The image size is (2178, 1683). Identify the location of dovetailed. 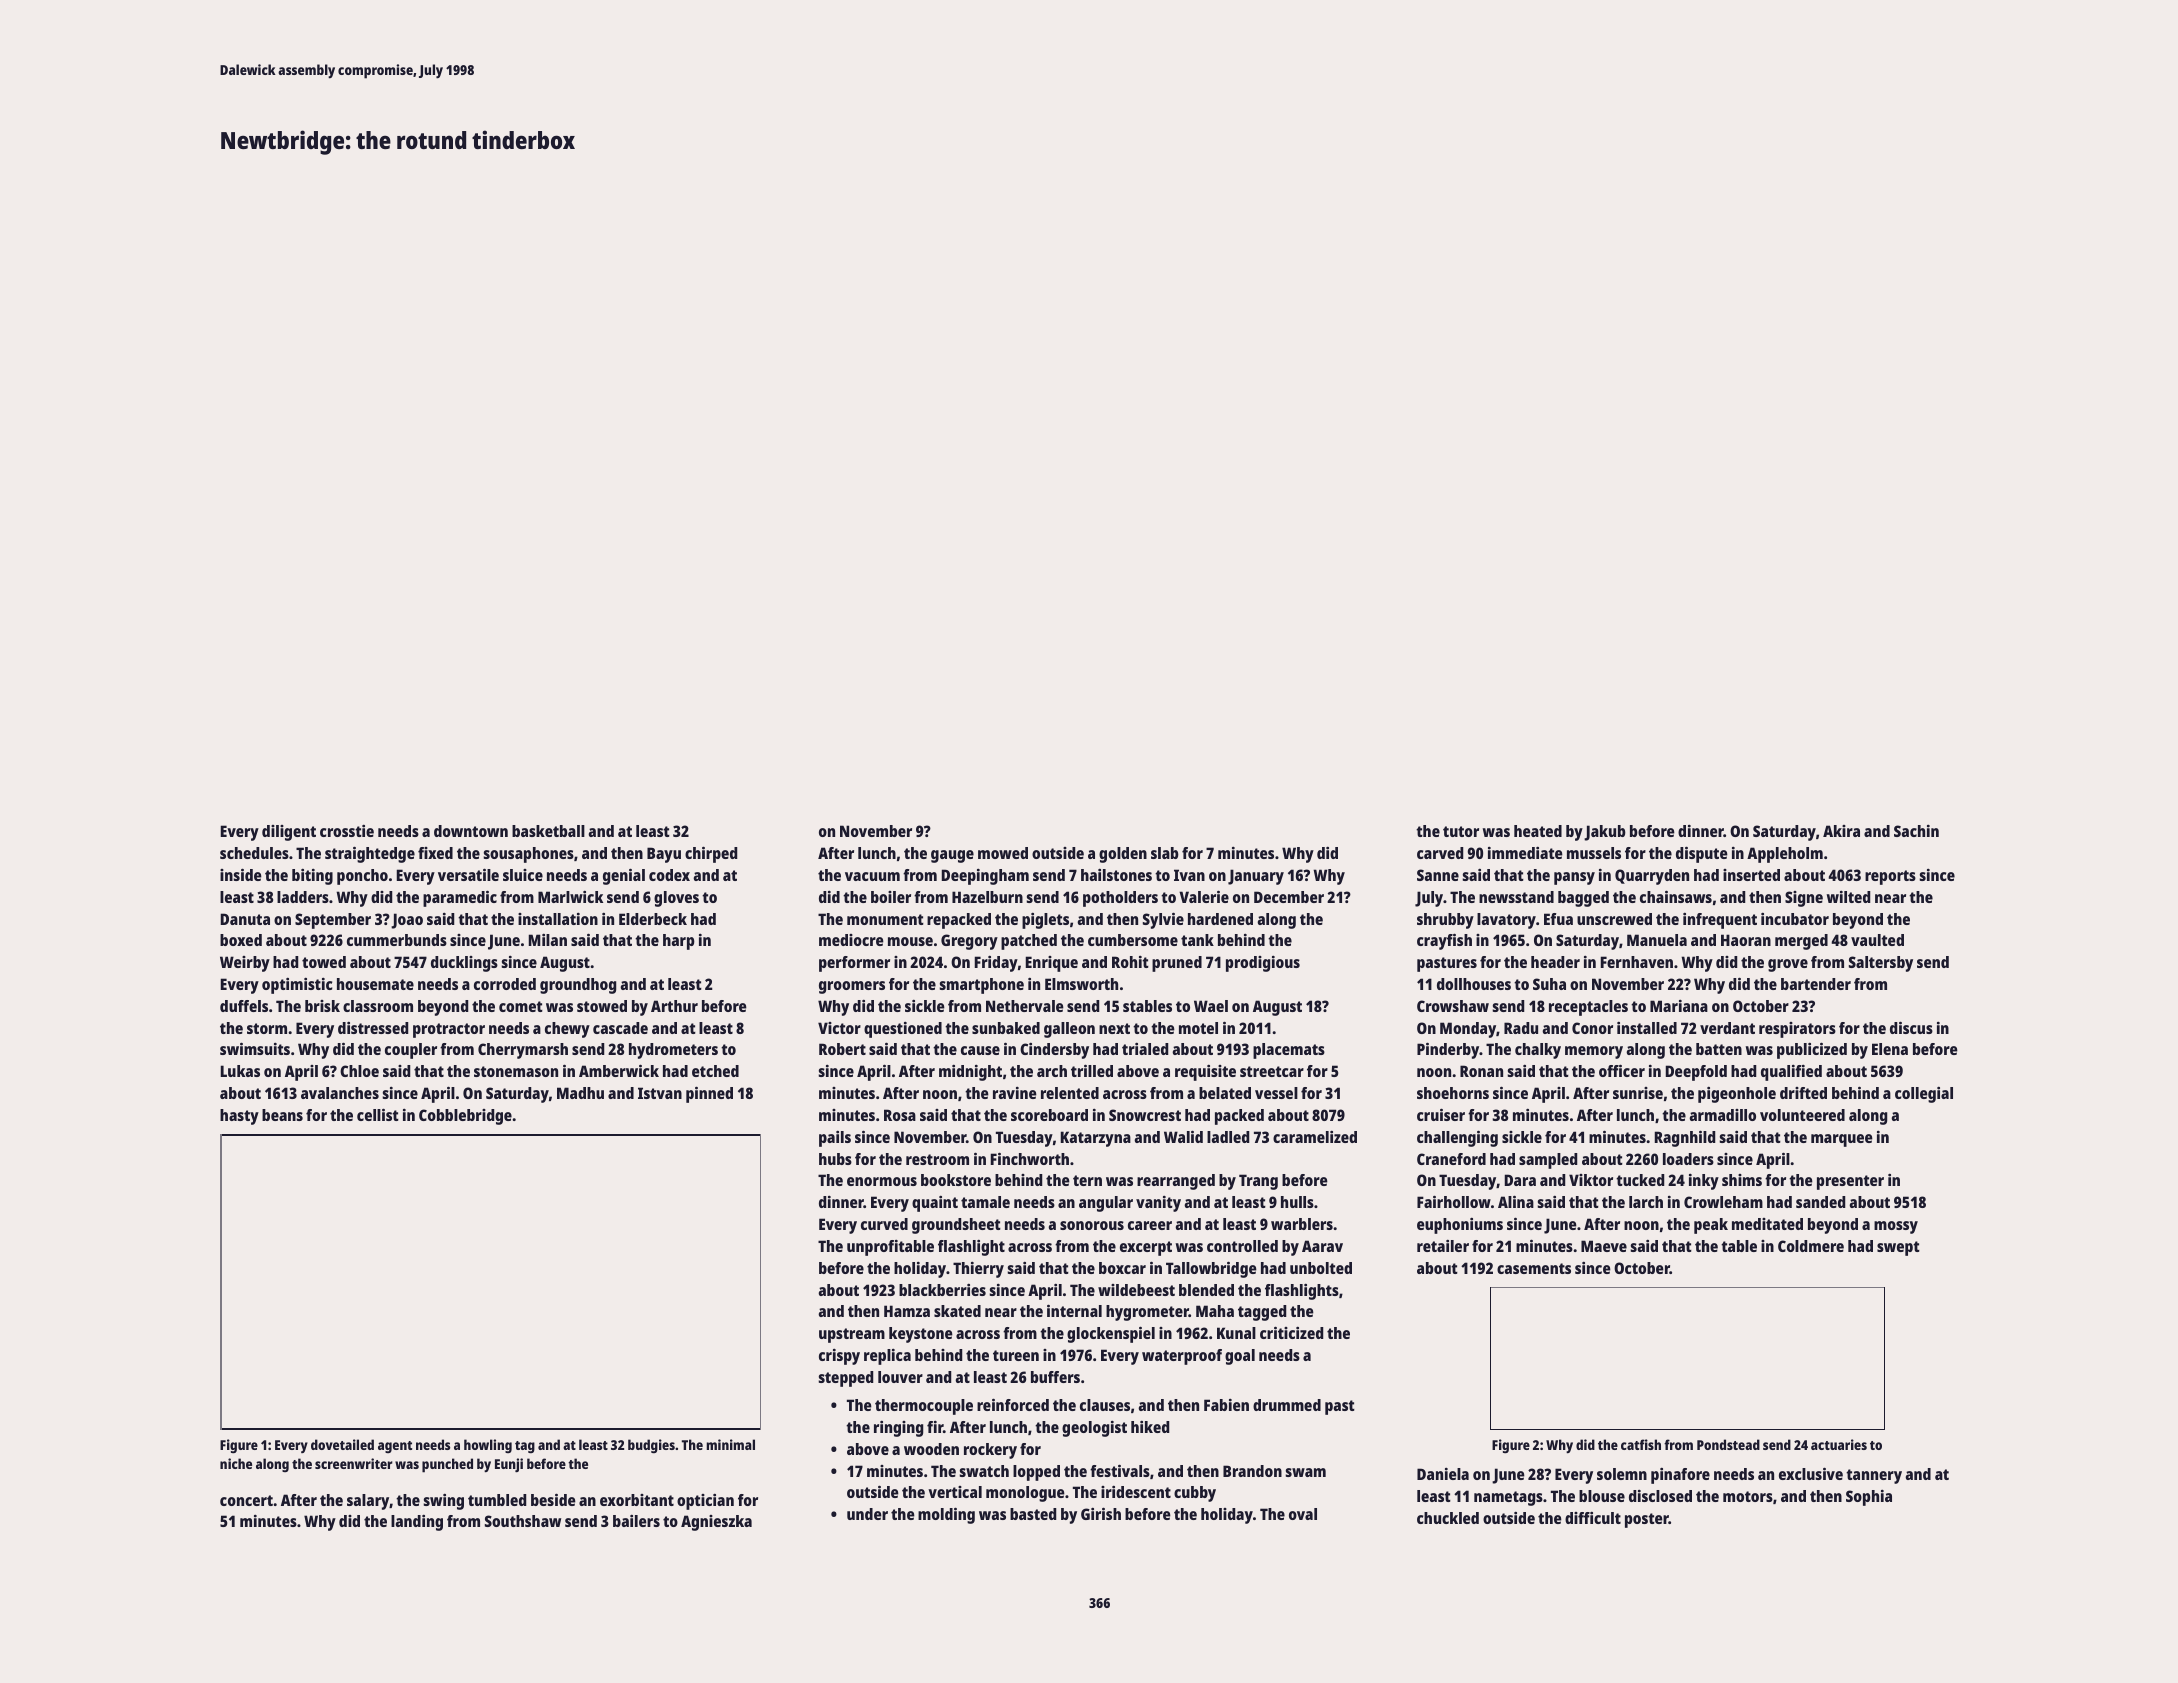
(342, 1444).
